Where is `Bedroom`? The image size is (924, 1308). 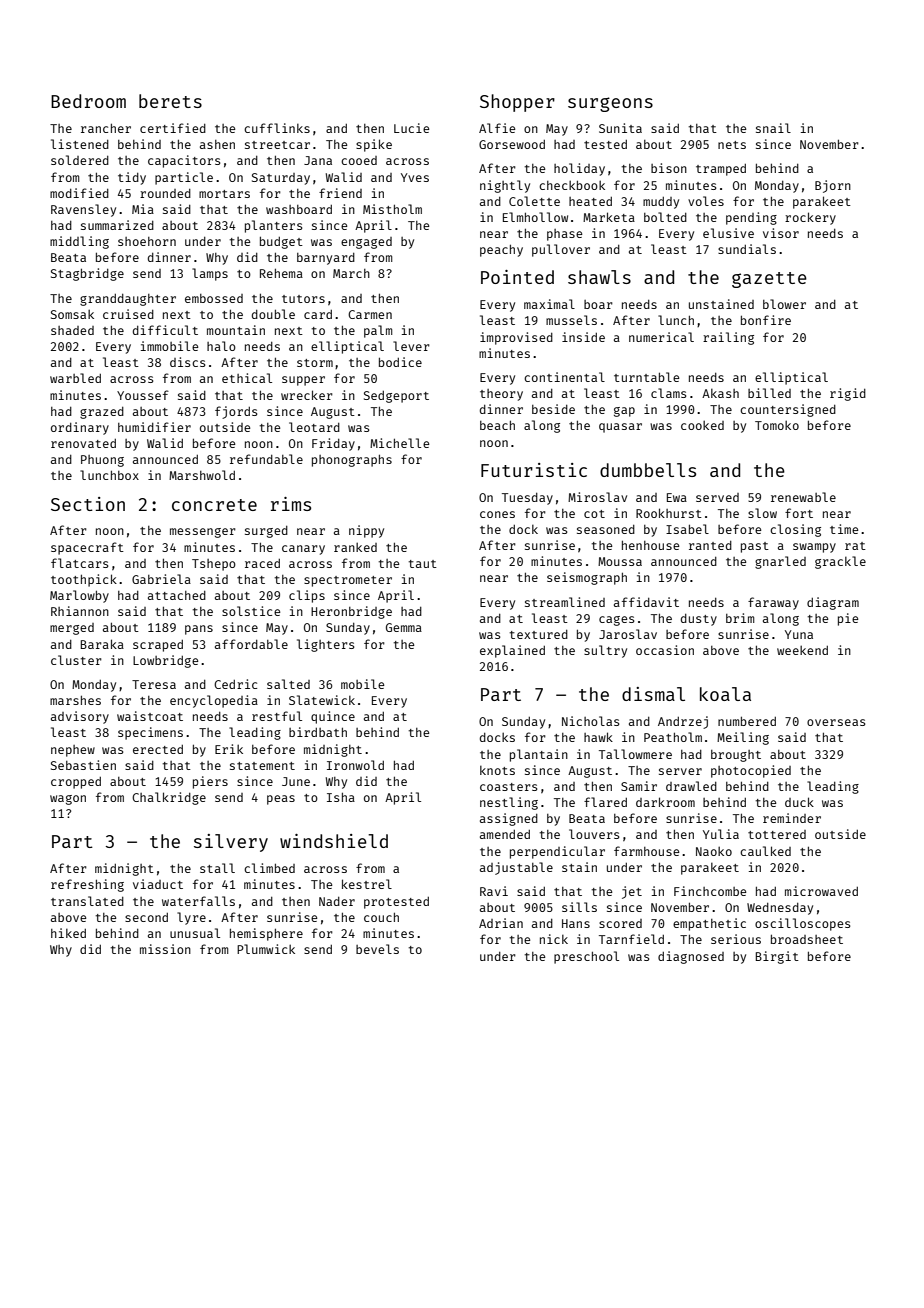
Bedroom is located at coordinates (88, 101).
